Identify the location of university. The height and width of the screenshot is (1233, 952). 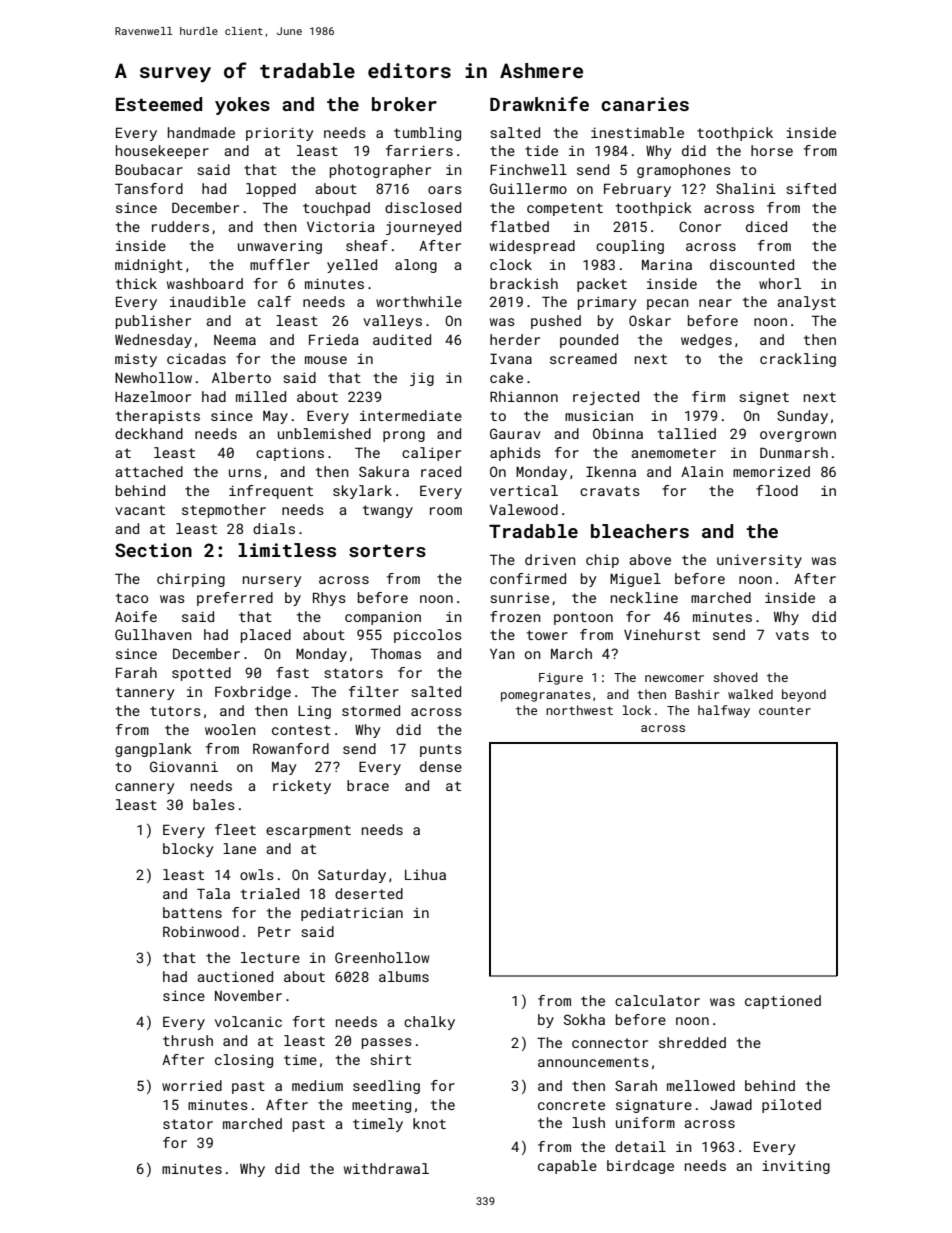
(759, 561).
